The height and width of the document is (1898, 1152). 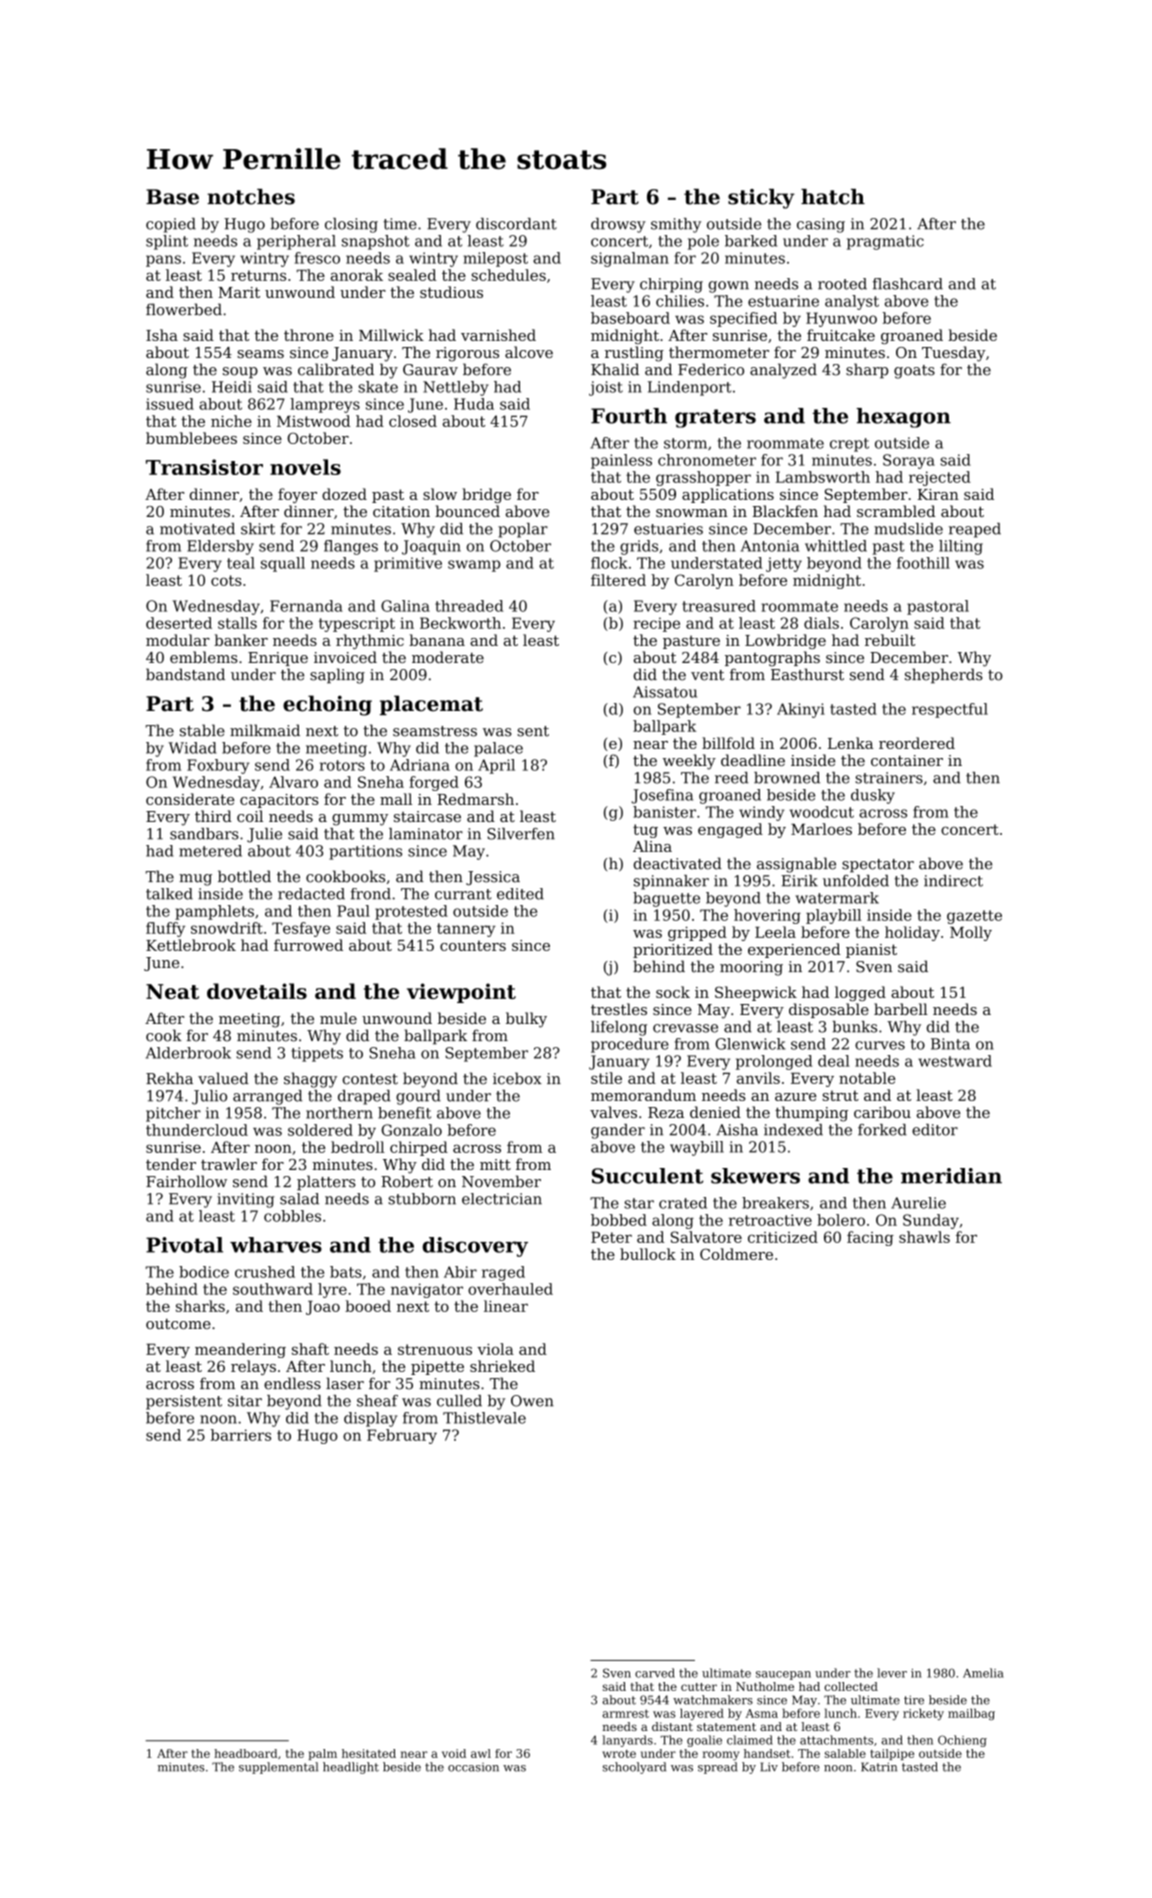 What do you see at coordinates (246, 1753) in the document?
I see `headboard` at bounding box center [246, 1753].
